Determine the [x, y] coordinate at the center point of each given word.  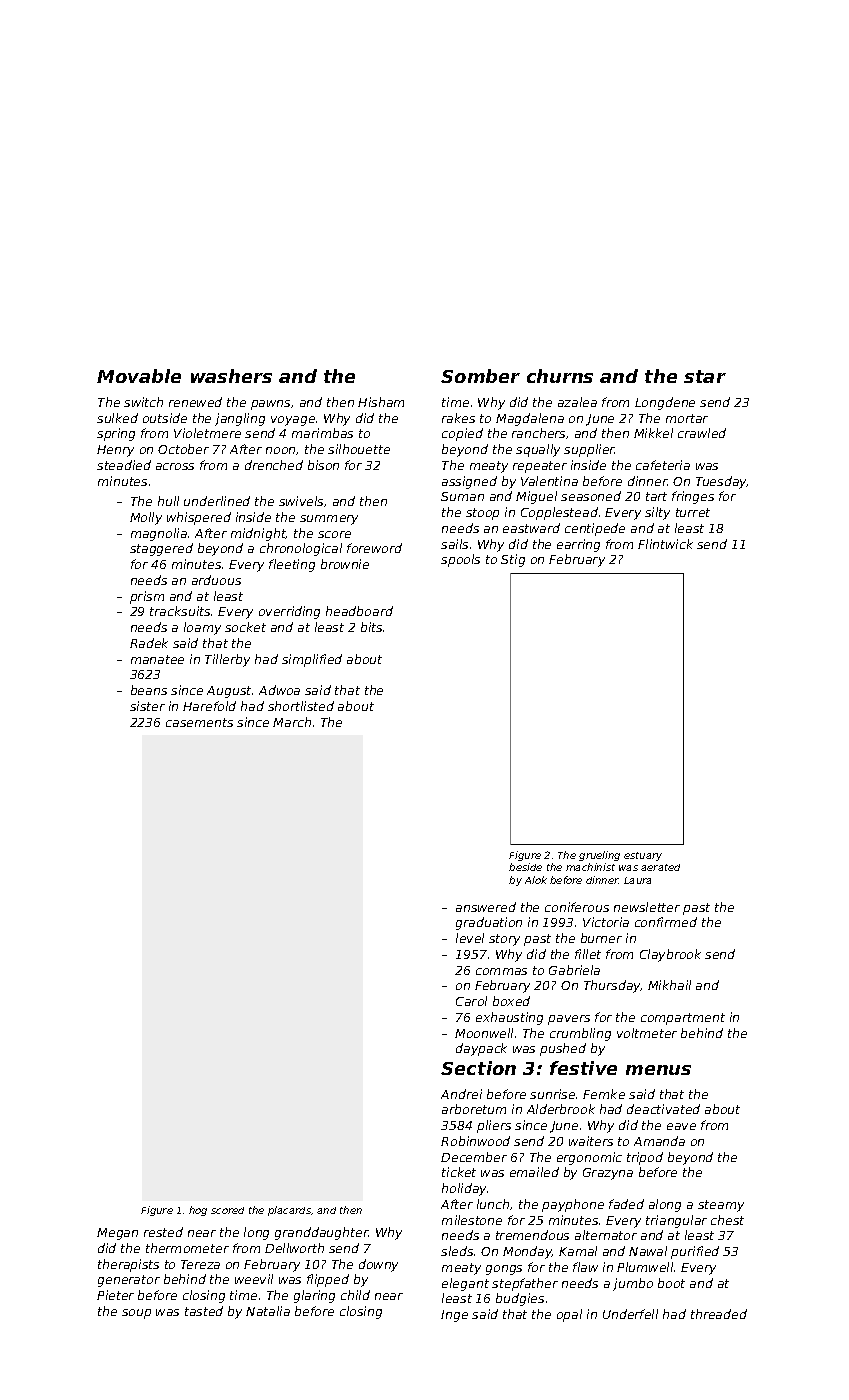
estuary [643, 856]
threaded [719, 1314]
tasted [204, 1311]
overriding [289, 612]
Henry [115, 451]
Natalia [268, 1311]
